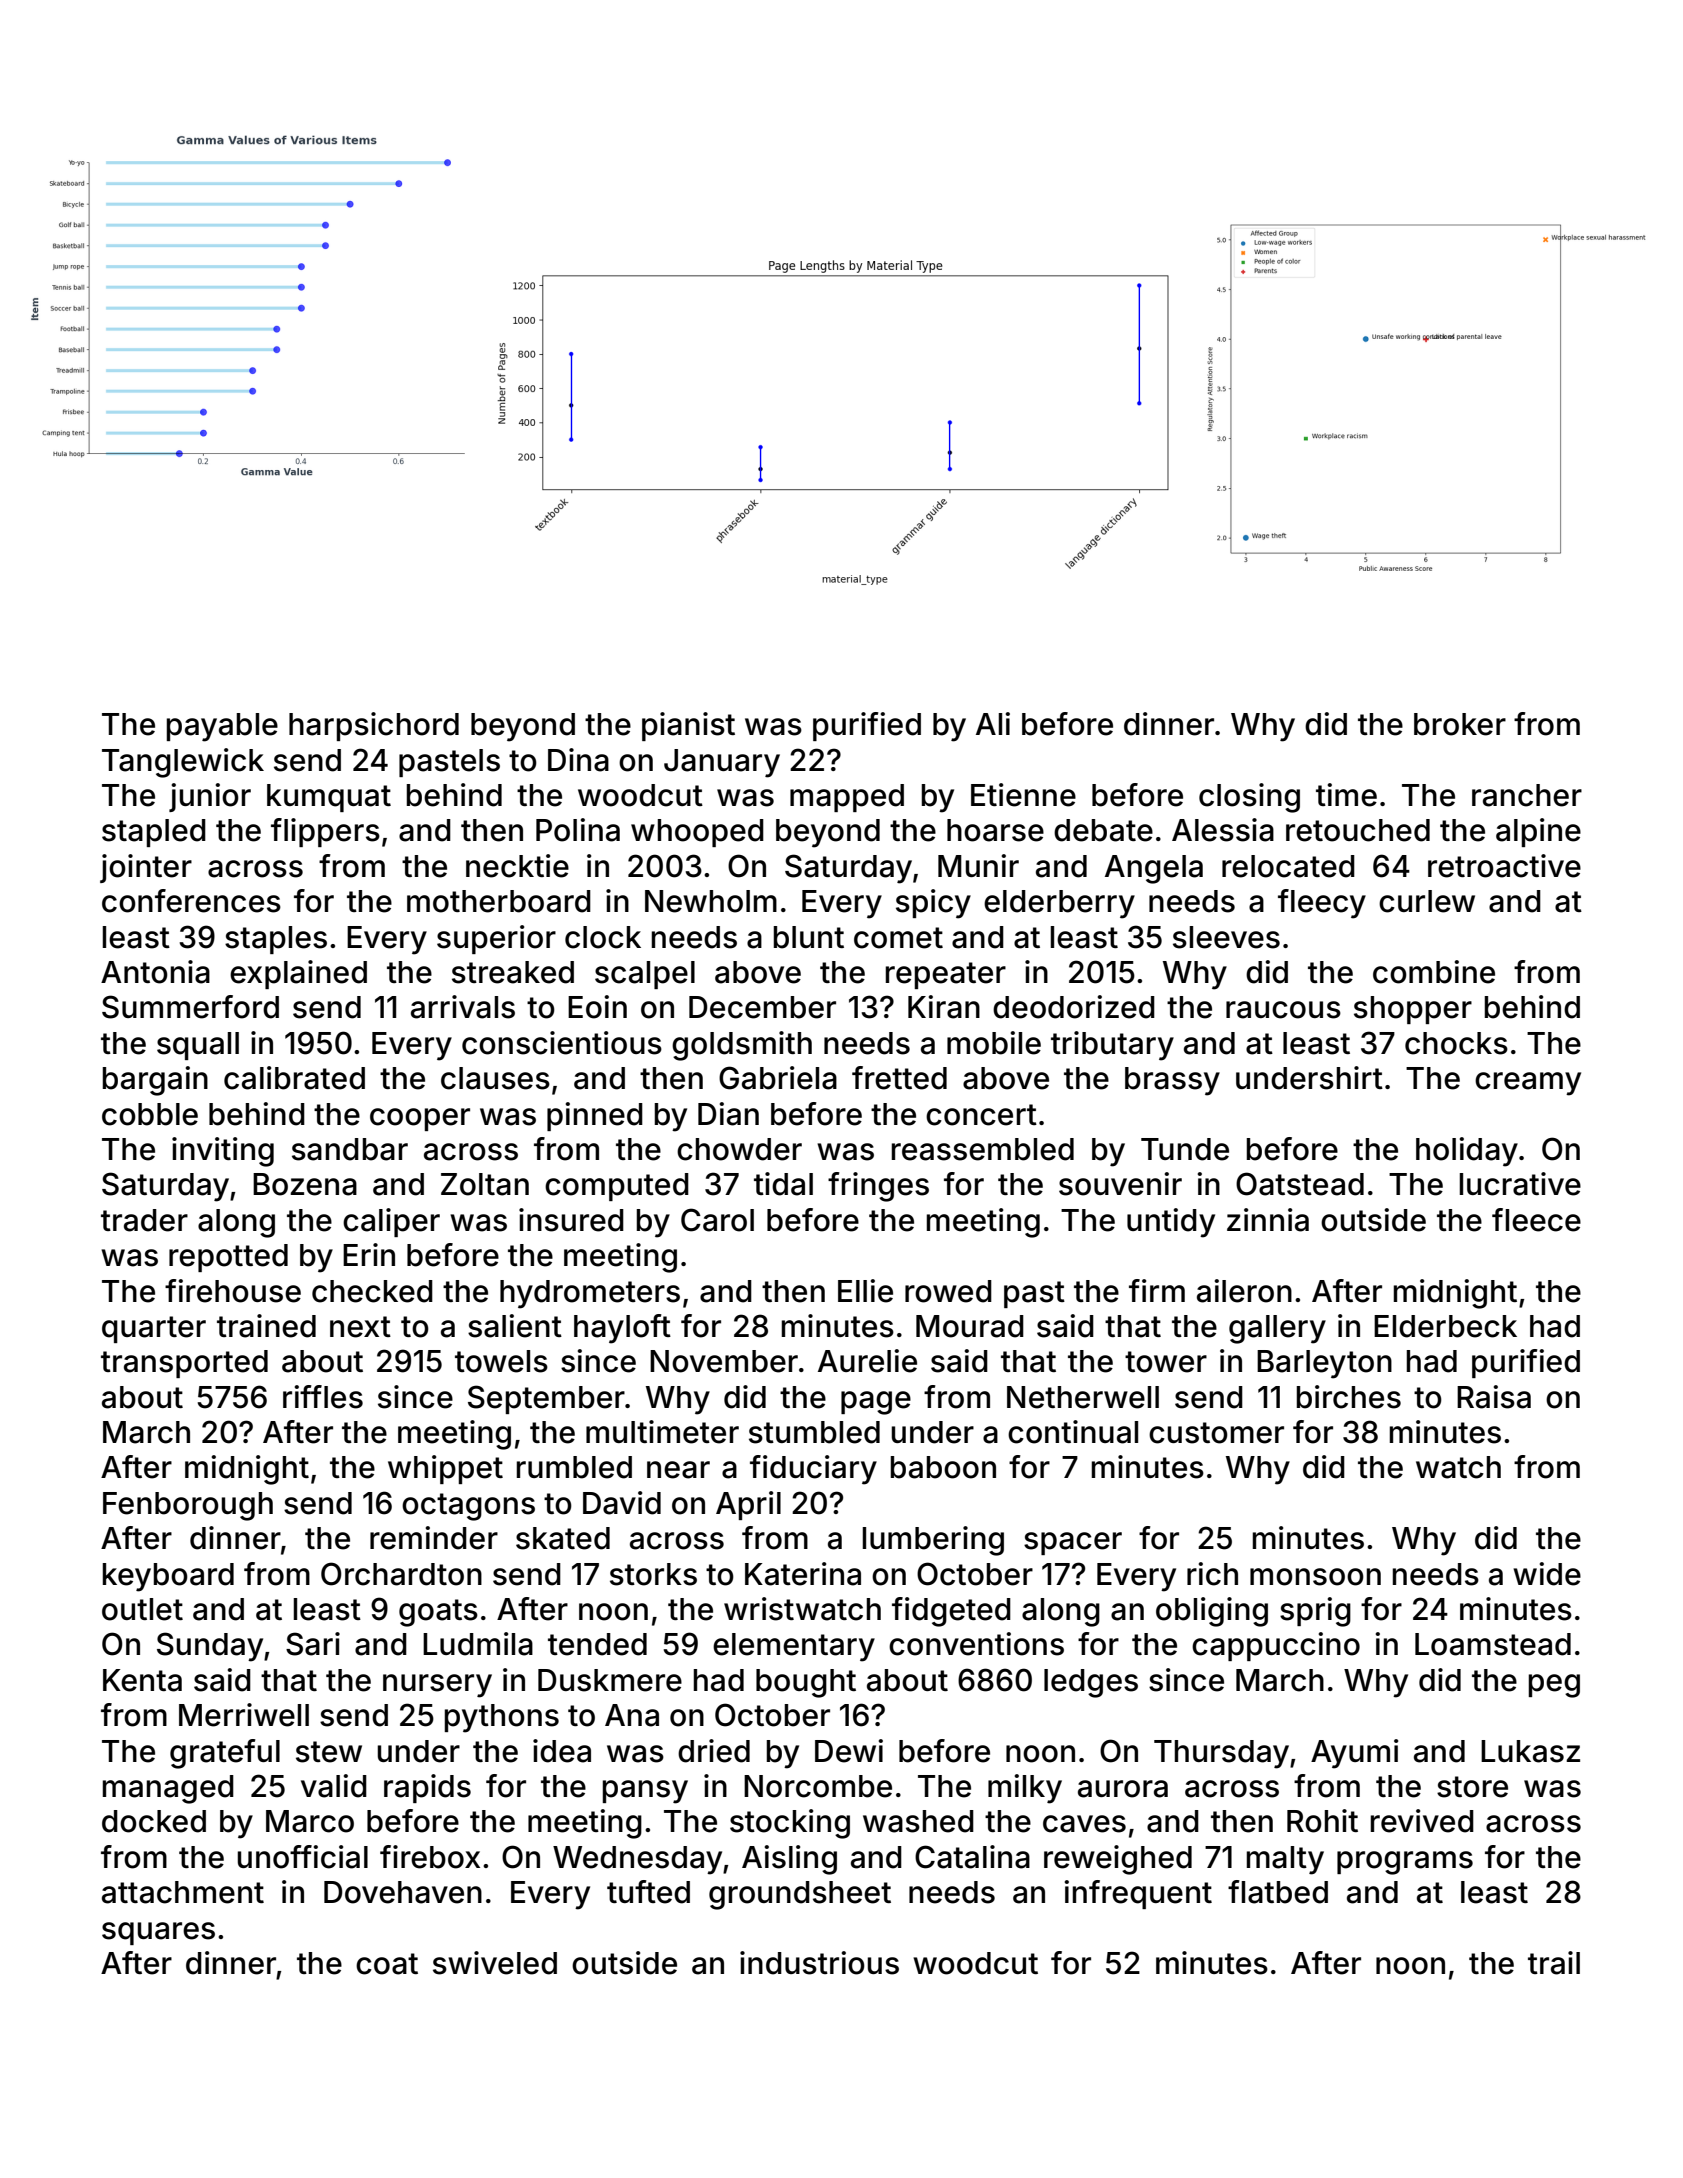 Image resolution: width=1683 pixels, height=2178 pixels. Describe the element at coordinates (1460, 724) in the screenshot. I see `broker` at that location.
